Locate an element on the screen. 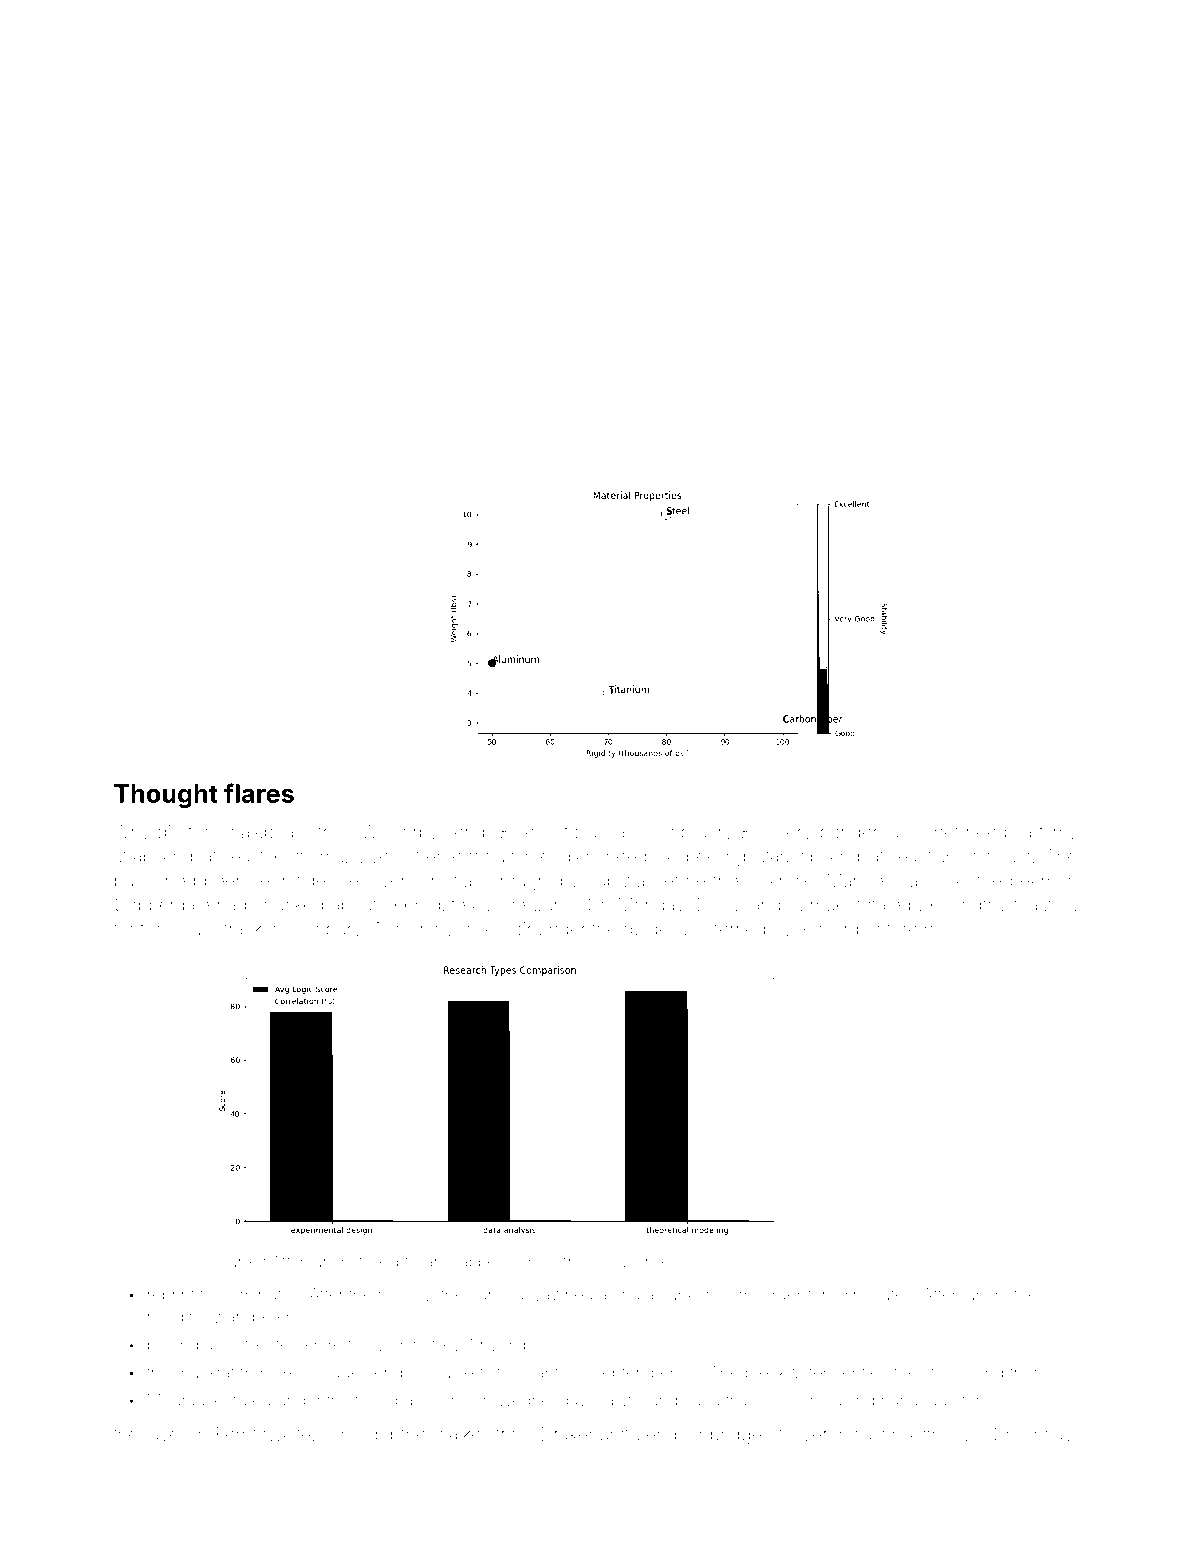 The width and height of the screenshot is (1191, 1541). Drakehurst is located at coordinates (585, 1434).
